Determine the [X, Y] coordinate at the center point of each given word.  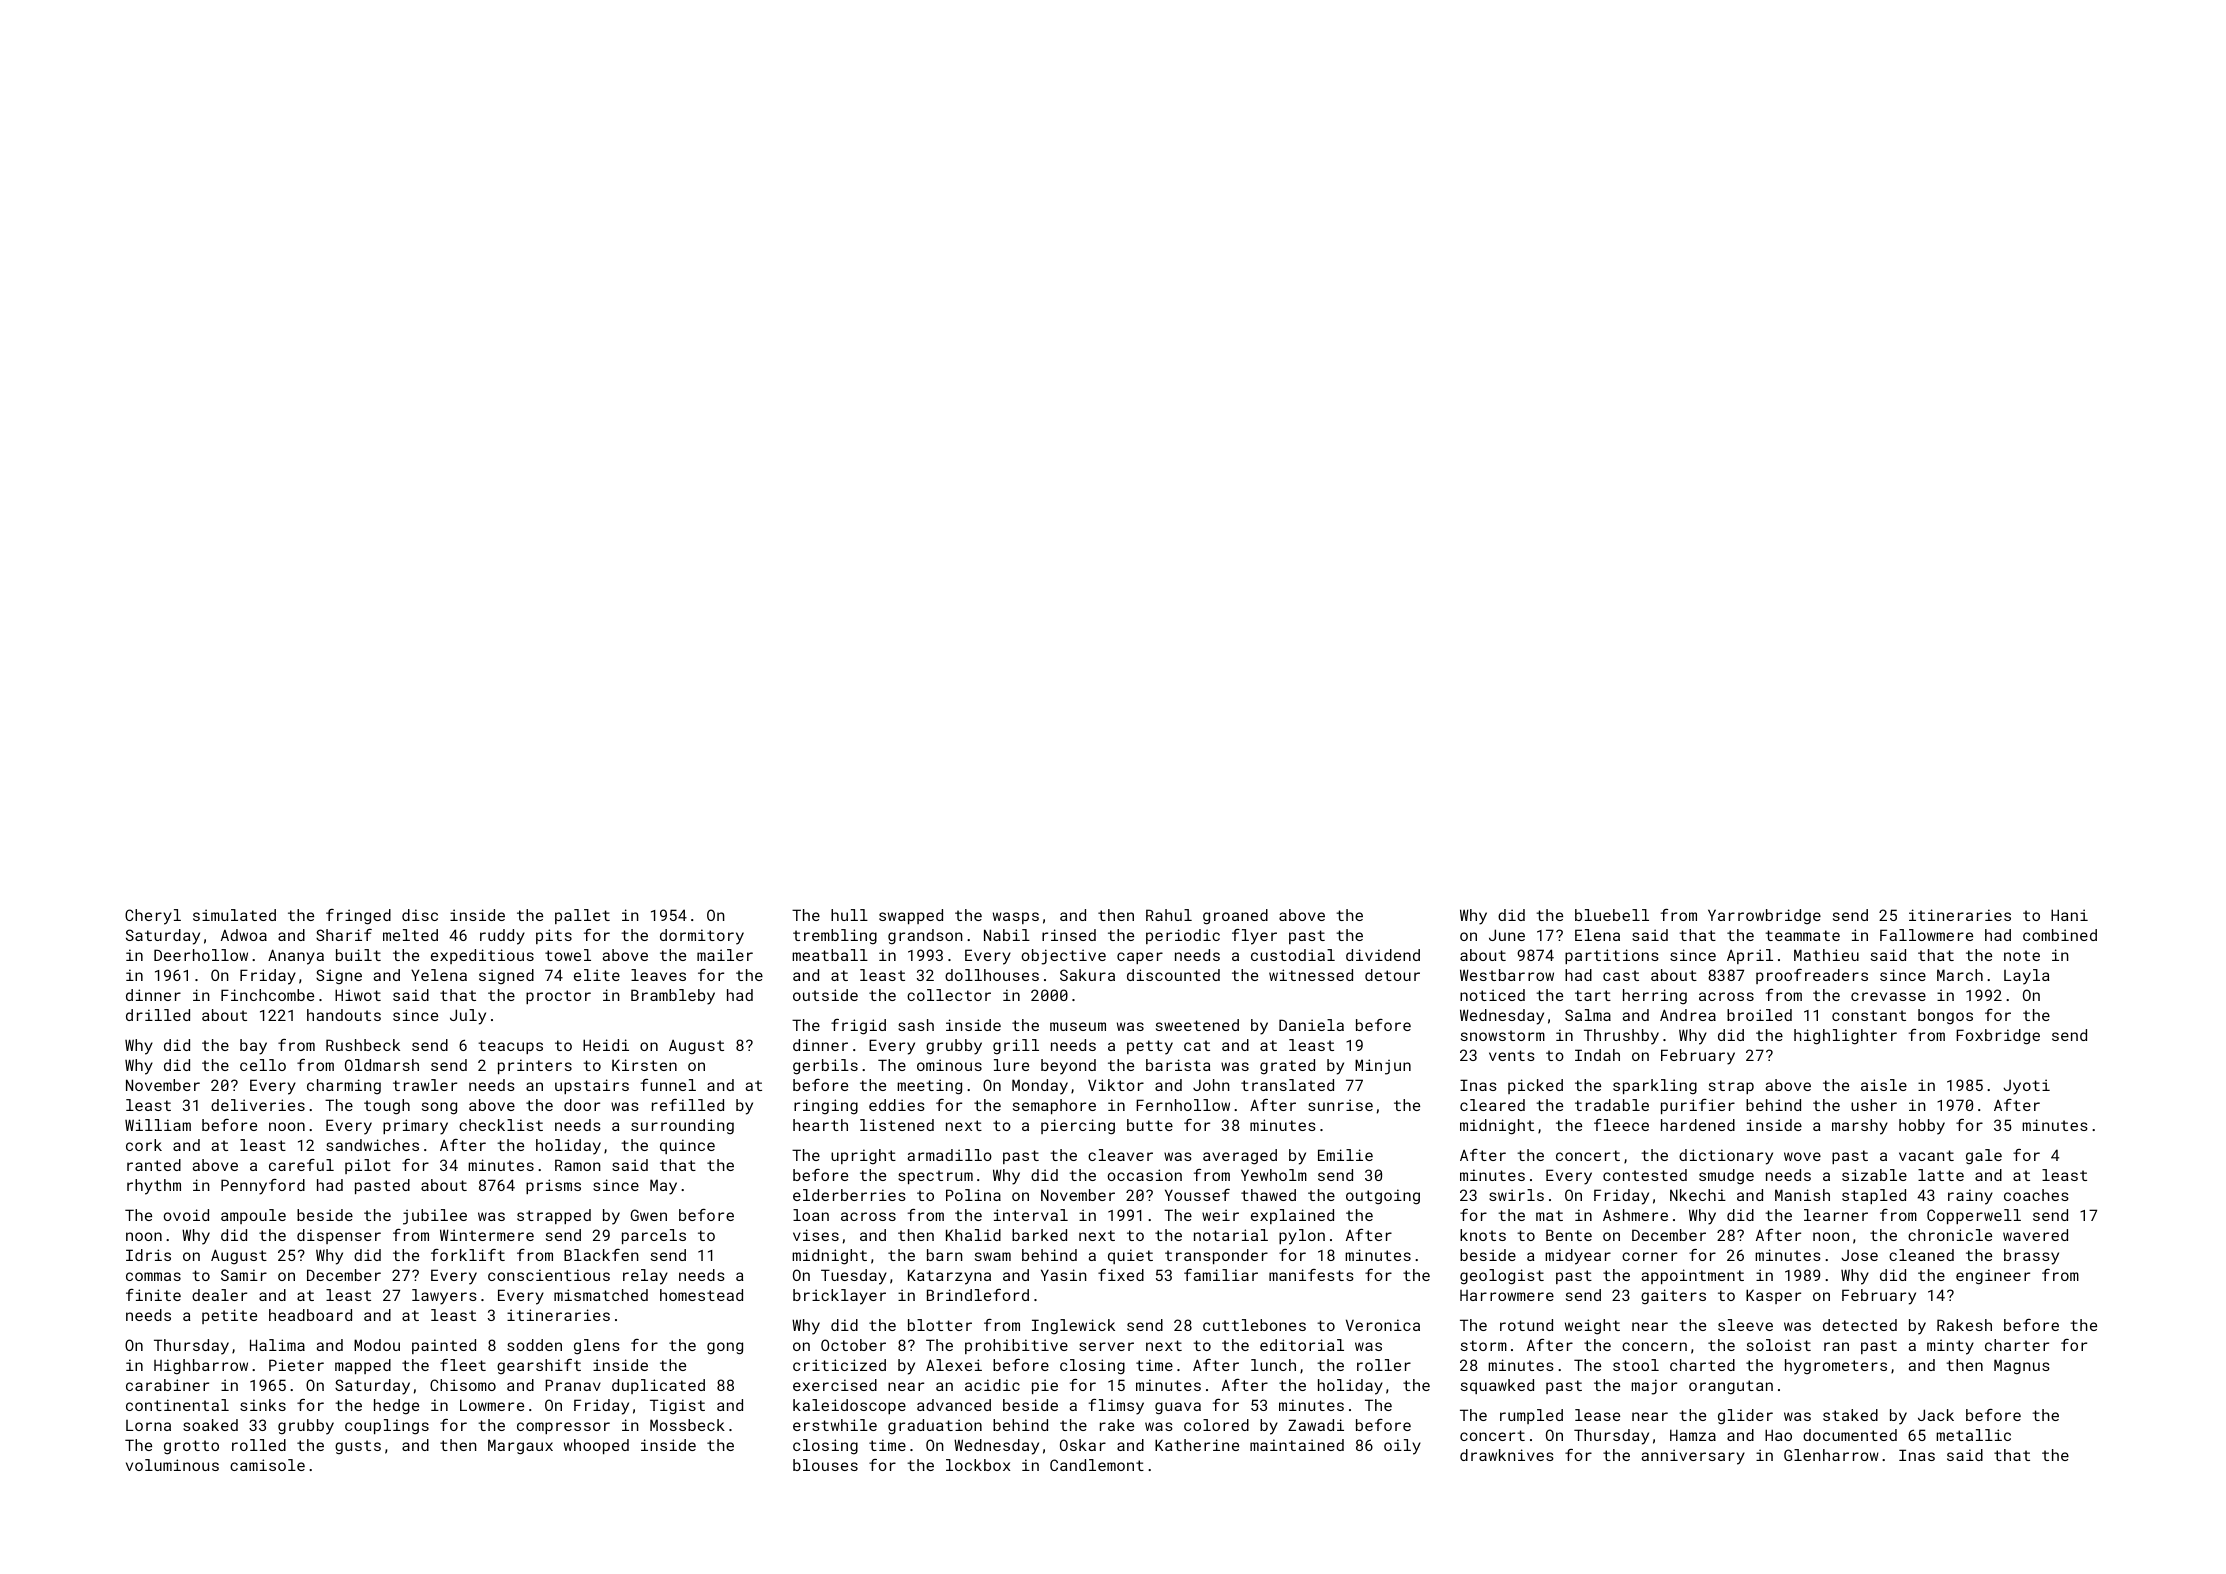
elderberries [849, 1195]
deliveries [258, 1105]
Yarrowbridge [1764, 917]
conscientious [549, 1275]
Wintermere [487, 1235]
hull [849, 915]
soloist [1779, 1345]
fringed [358, 917]
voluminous [172, 1465]
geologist [1502, 1277]
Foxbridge [1998, 1037]
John [1211, 1085]
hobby [1922, 1127]
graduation [935, 1427]
